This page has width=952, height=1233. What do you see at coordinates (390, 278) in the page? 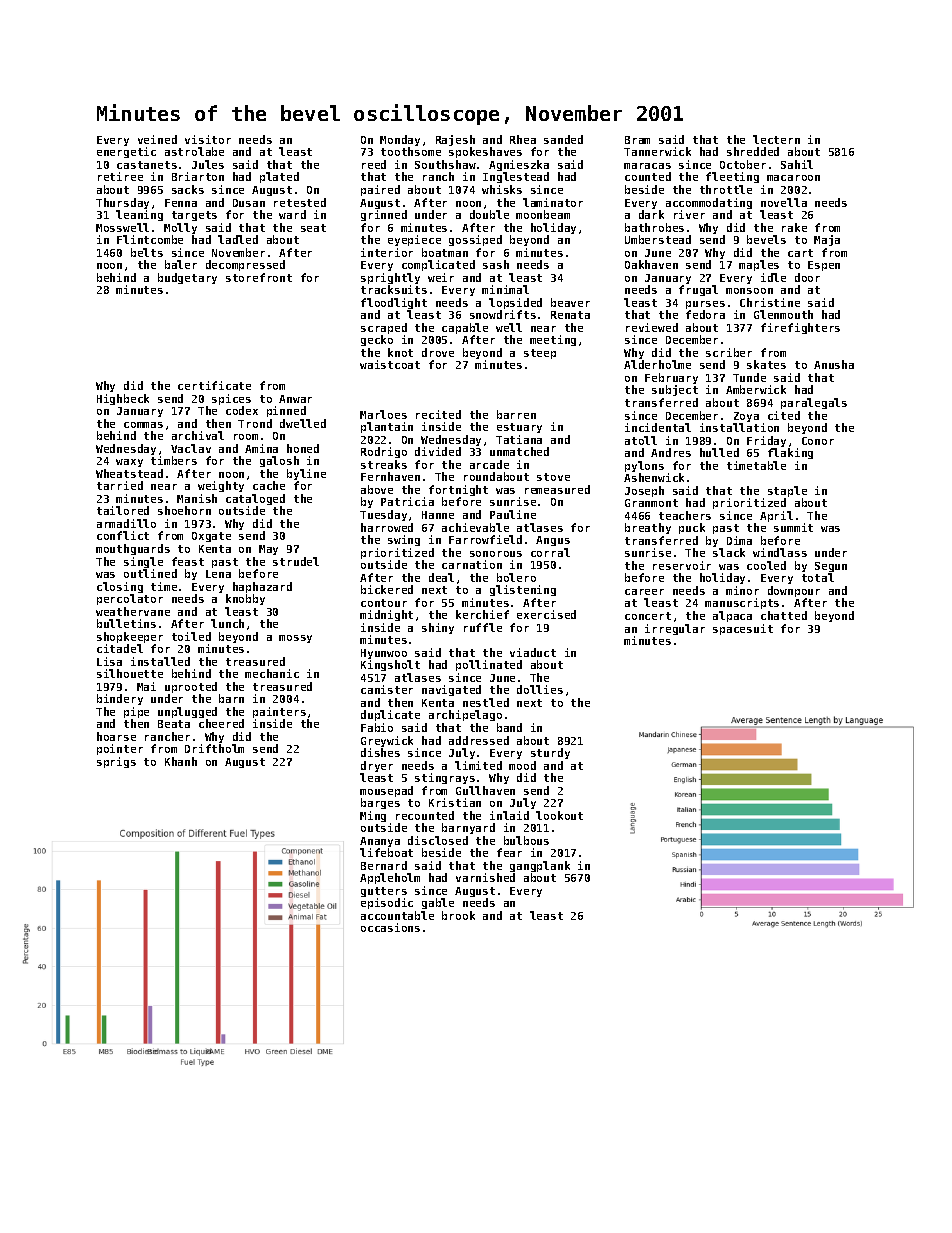
I see `sprightly` at bounding box center [390, 278].
